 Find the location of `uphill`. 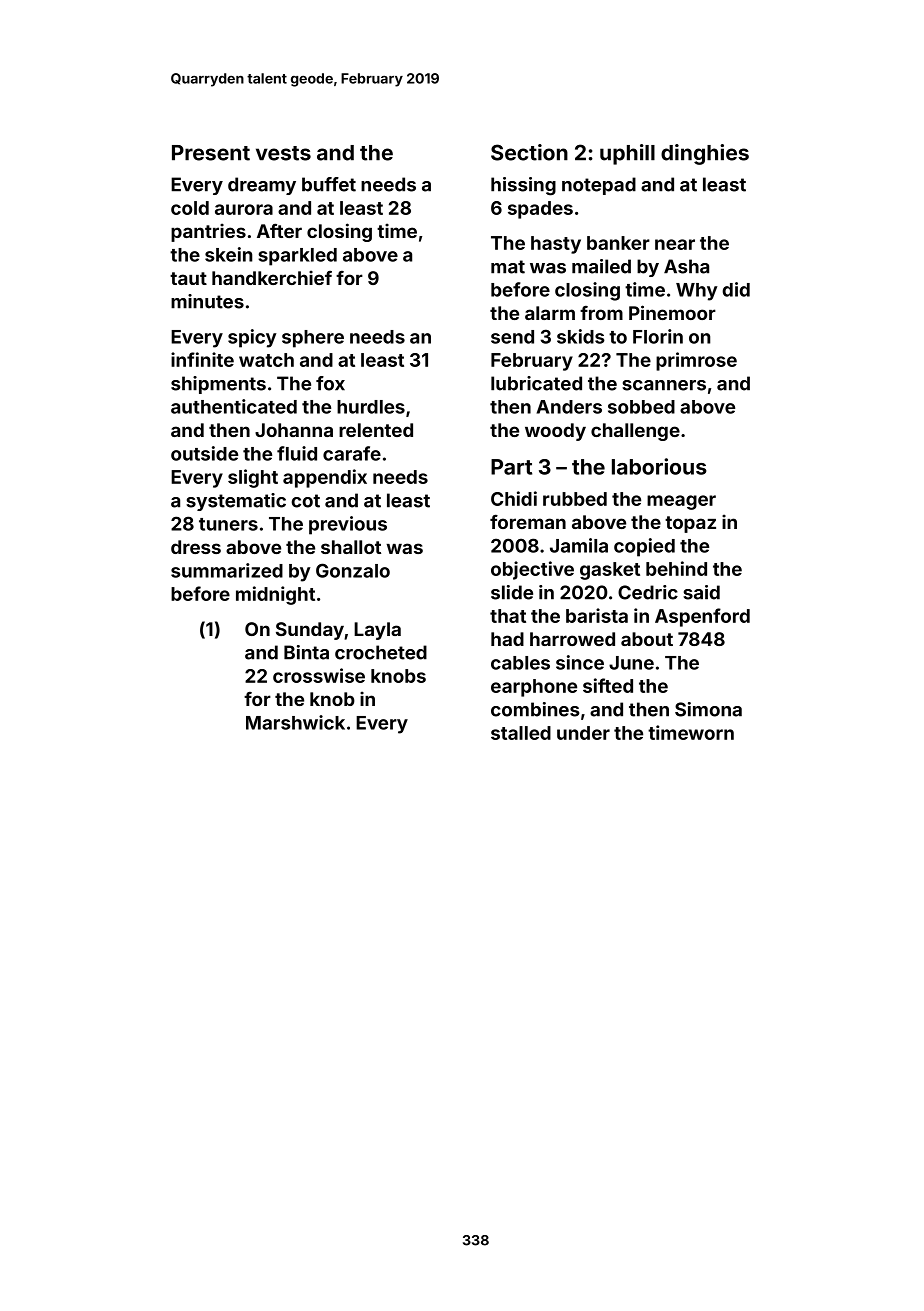

uphill is located at coordinates (627, 154).
